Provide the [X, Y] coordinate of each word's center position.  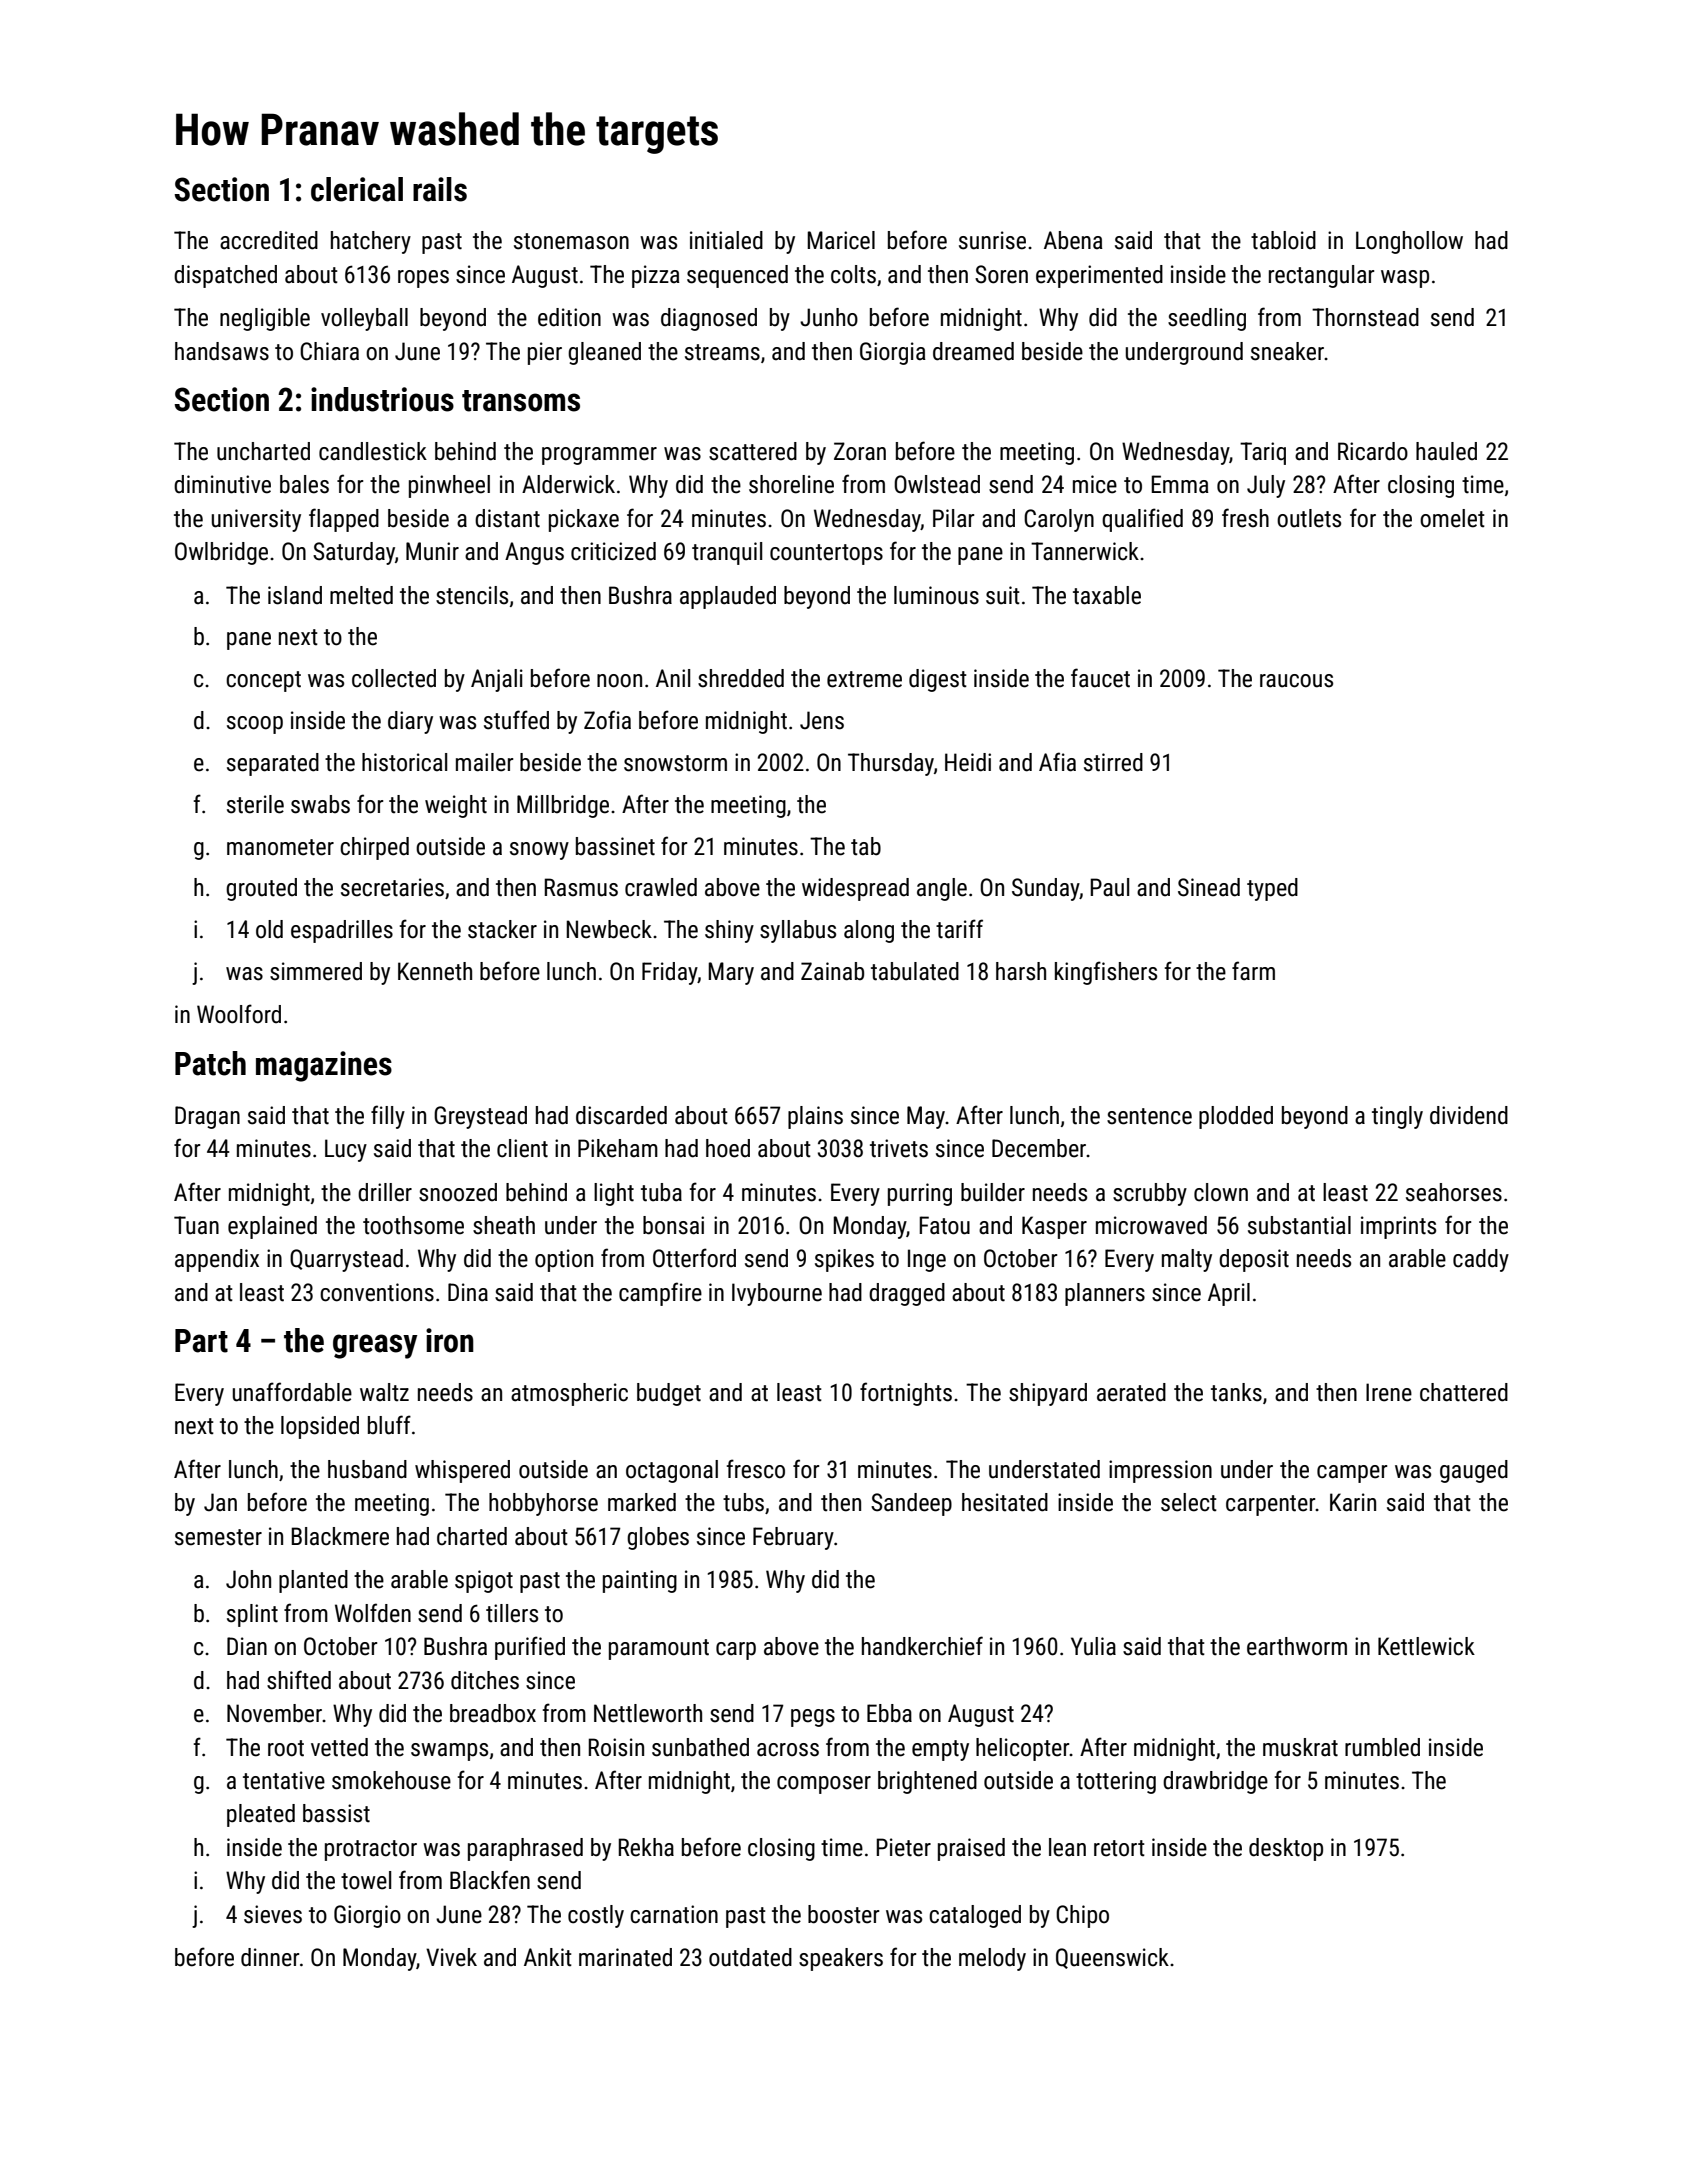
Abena [1073, 240]
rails [440, 189]
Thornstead [1365, 317]
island [295, 595]
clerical [357, 189]
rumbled [1382, 1747]
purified [530, 1648]
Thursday [891, 764]
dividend [1469, 1115]
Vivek [451, 1957]
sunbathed [700, 1747]
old [269, 929]
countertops [826, 554]
